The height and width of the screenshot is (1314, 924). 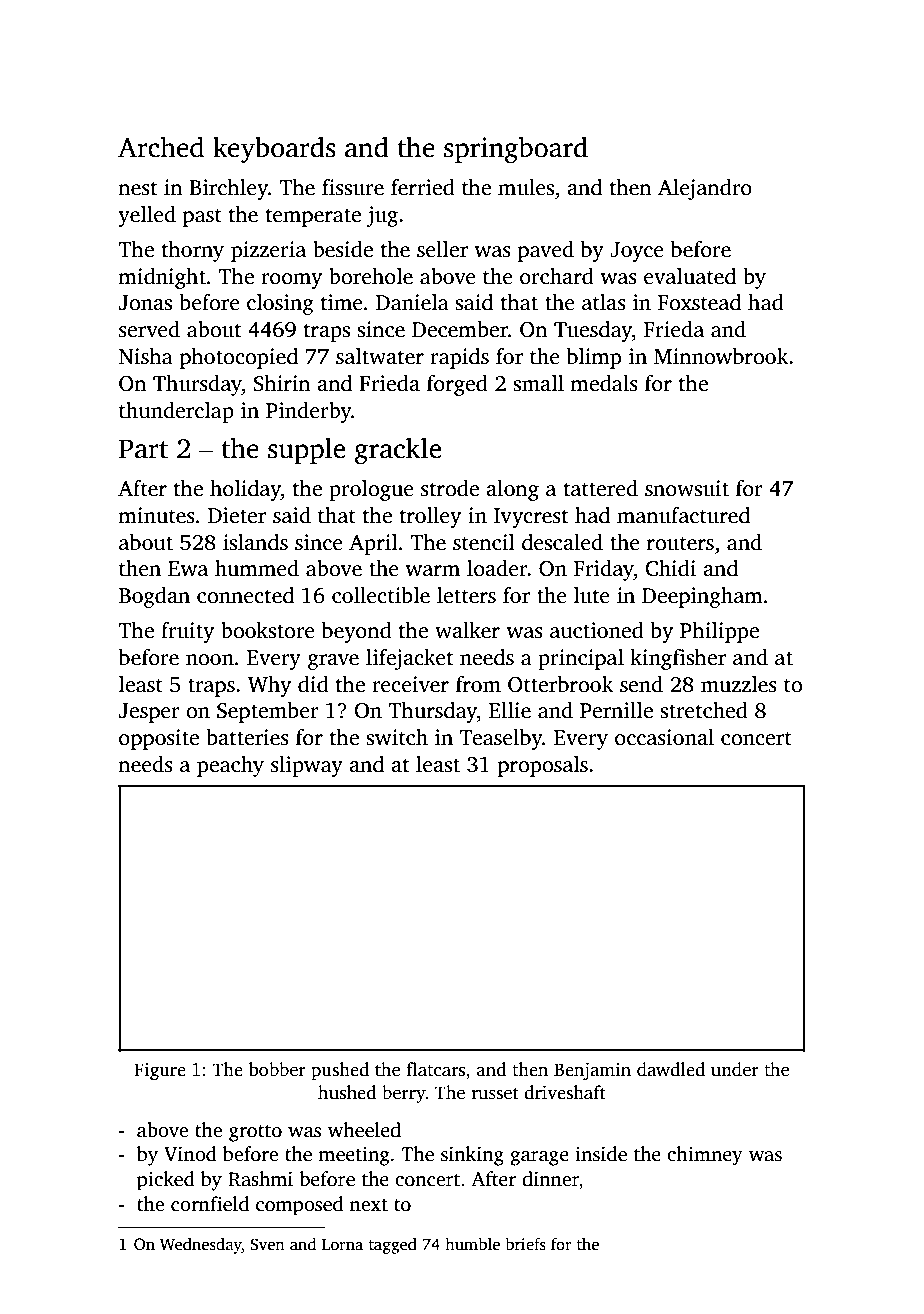 What do you see at coordinates (705, 1156) in the screenshot?
I see `chimney` at bounding box center [705, 1156].
